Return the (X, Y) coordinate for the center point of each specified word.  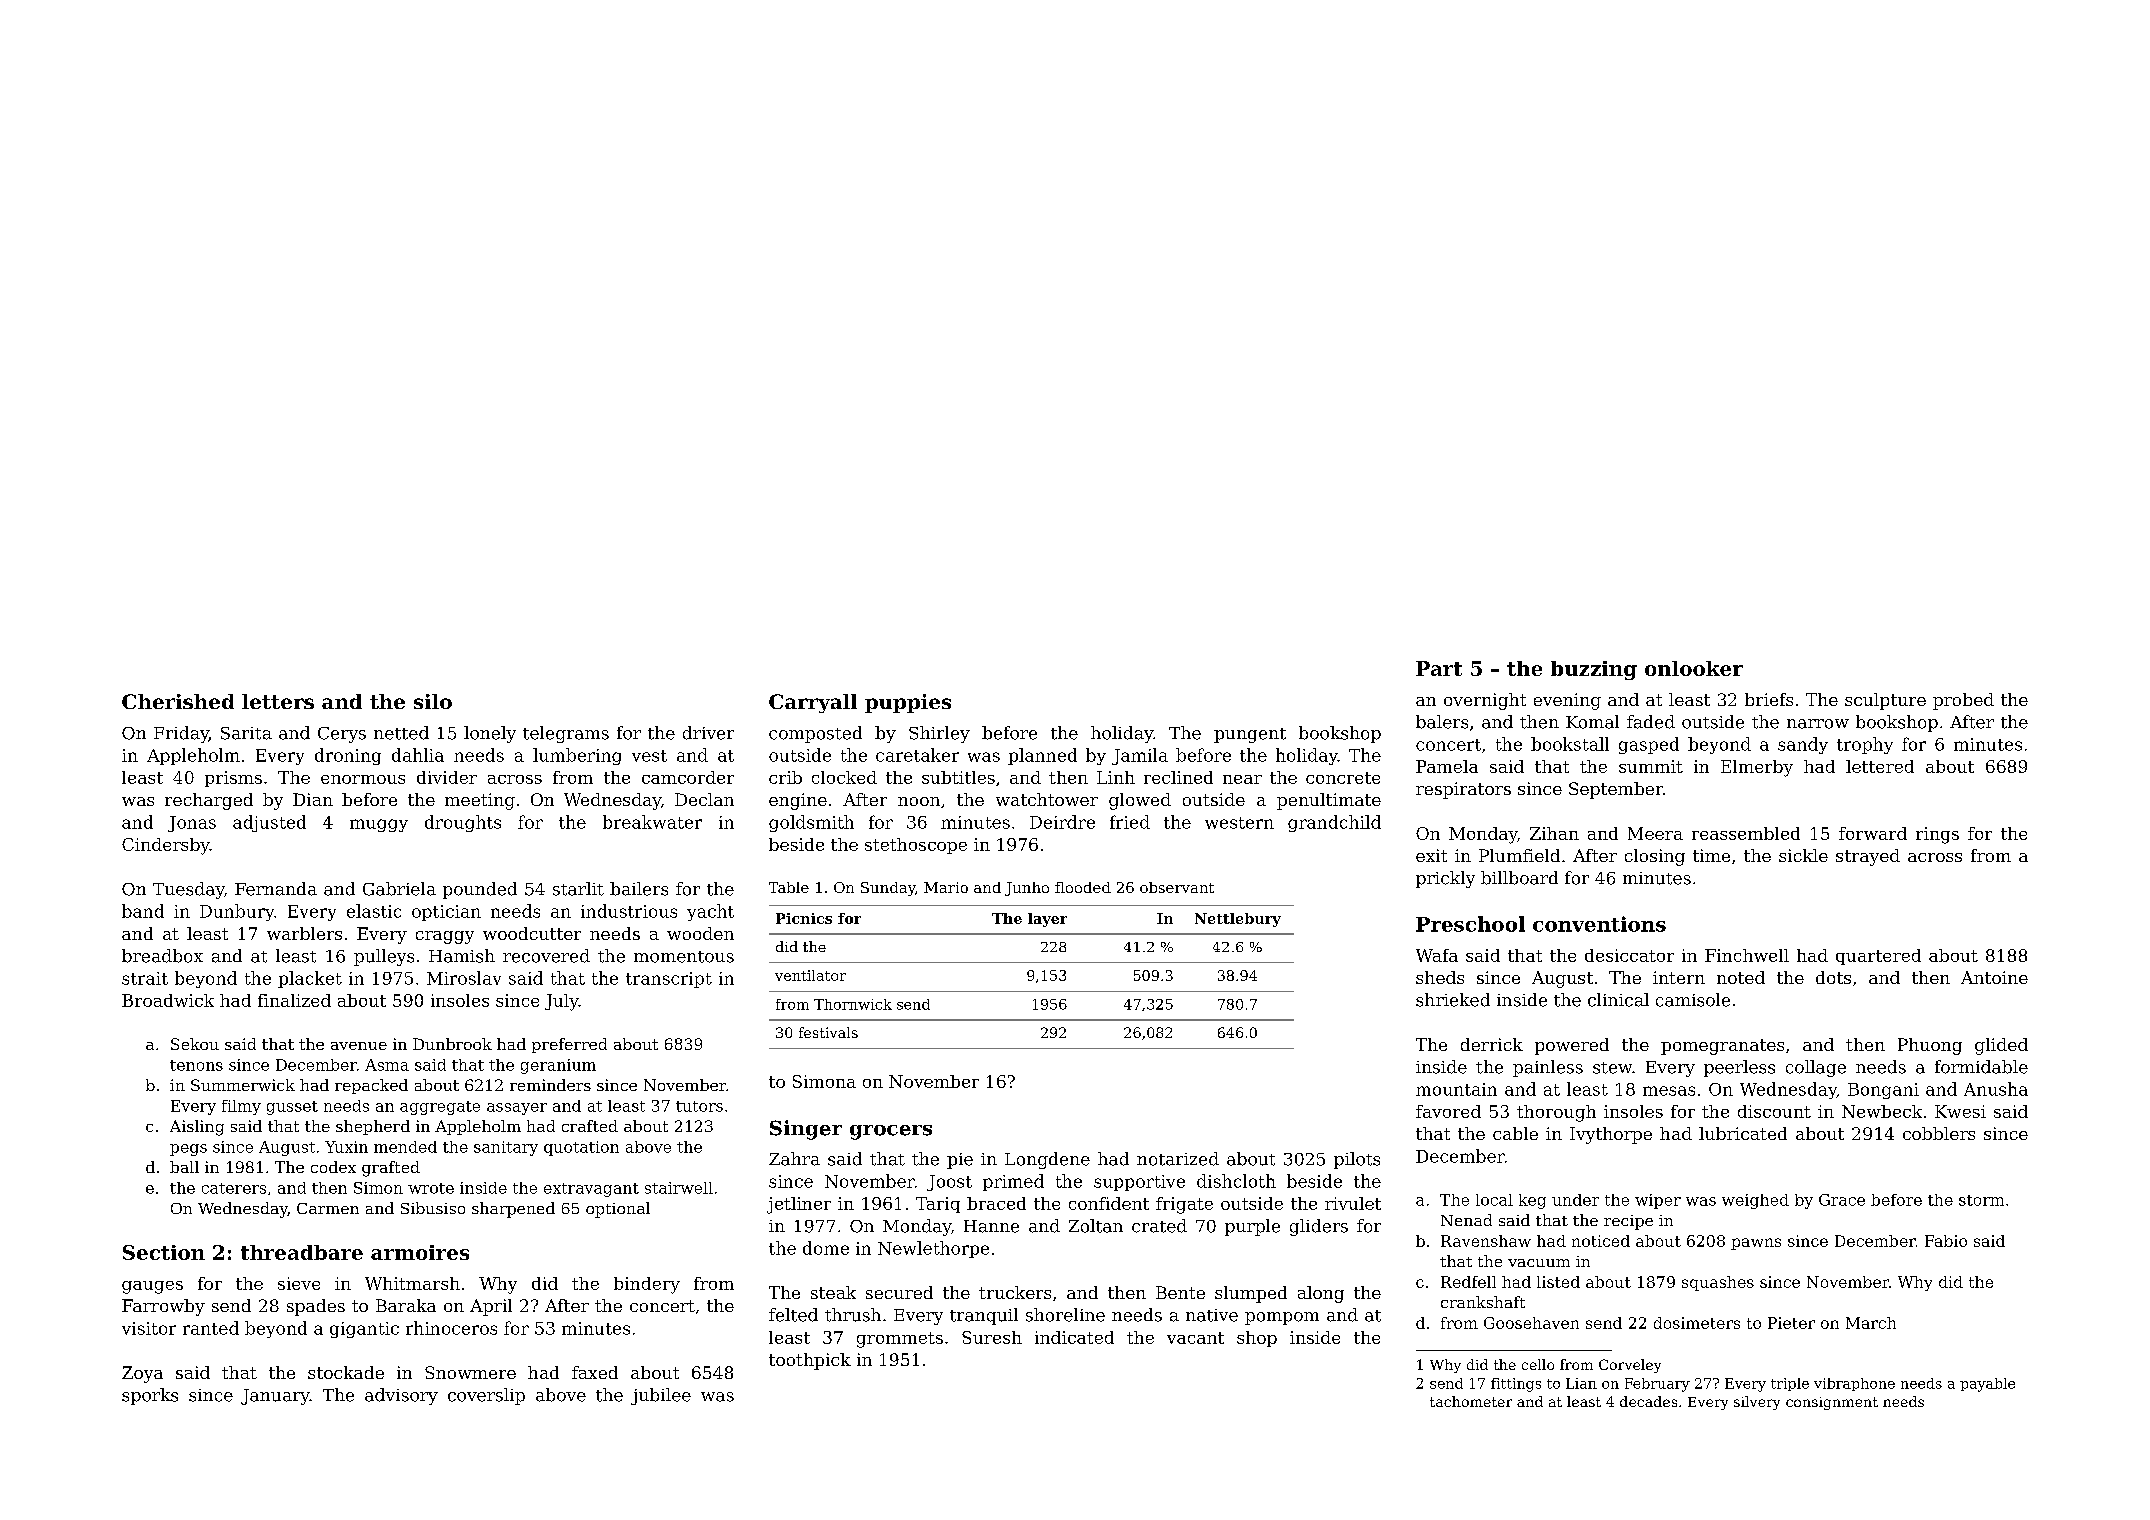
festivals (828, 1032)
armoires (420, 1252)
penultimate (1329, 801)
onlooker (1694, 668)
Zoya (142, 1374)
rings (1937, 835)
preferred (569, 1045)
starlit (578, 889)
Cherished (178, 701)
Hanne (991, 1226)
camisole (1693, 1000)
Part (1439, 668)
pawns (1756, 1244)
